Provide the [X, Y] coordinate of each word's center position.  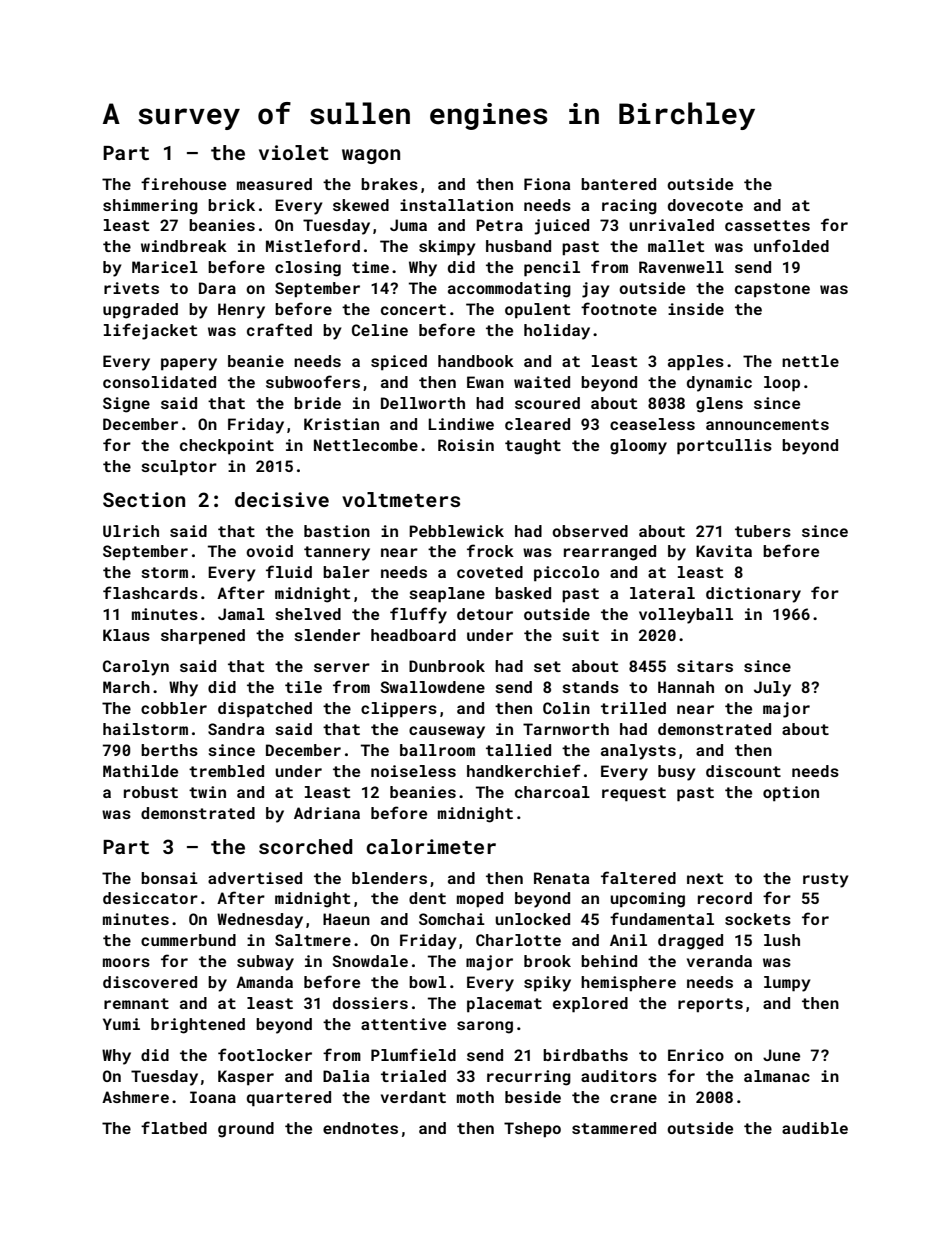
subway [265, 963]
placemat [504, 1005]
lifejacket [150, 331]
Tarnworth [566, 729]
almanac [777, 1076]
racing [629, 207]
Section [144, 499]
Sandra [236, 729]
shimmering [150, 207]
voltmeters [401, 499]
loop [782, 384]
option [791, 794]
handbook [476, 361]
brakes [389, 184]
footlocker [265, 1054]
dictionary [753, 595]
